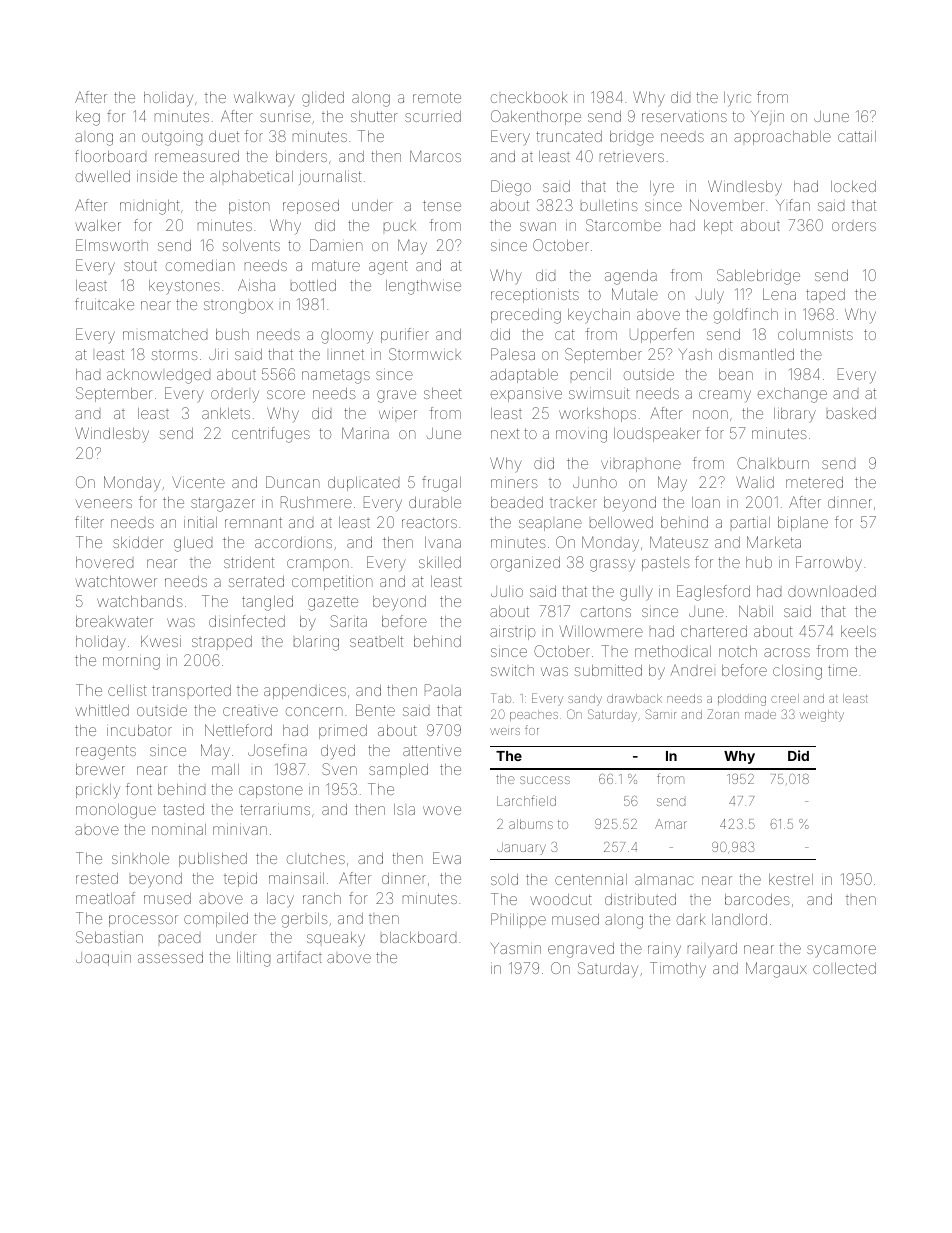 This screenshot has height=1233, width=952. I want to click on switch, so click(512, 670).
